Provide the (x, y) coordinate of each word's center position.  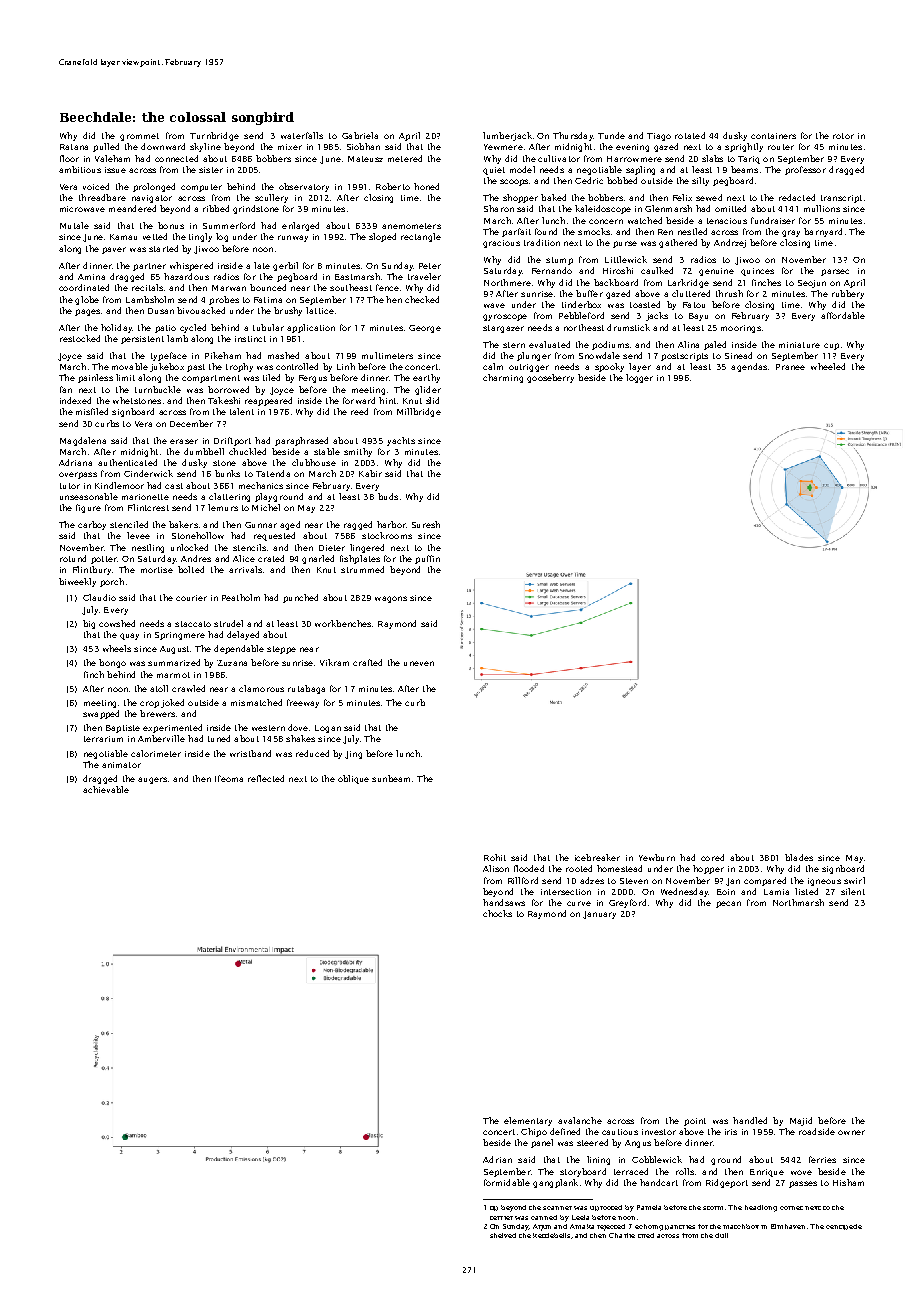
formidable (507, 1182)
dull (721, 1235)
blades (799, 857)
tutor (70, 486)
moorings (741, 329)
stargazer (503, 329)
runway (293, 238)
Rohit (495, 857)
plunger (534, 356)
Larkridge (688, 283)
